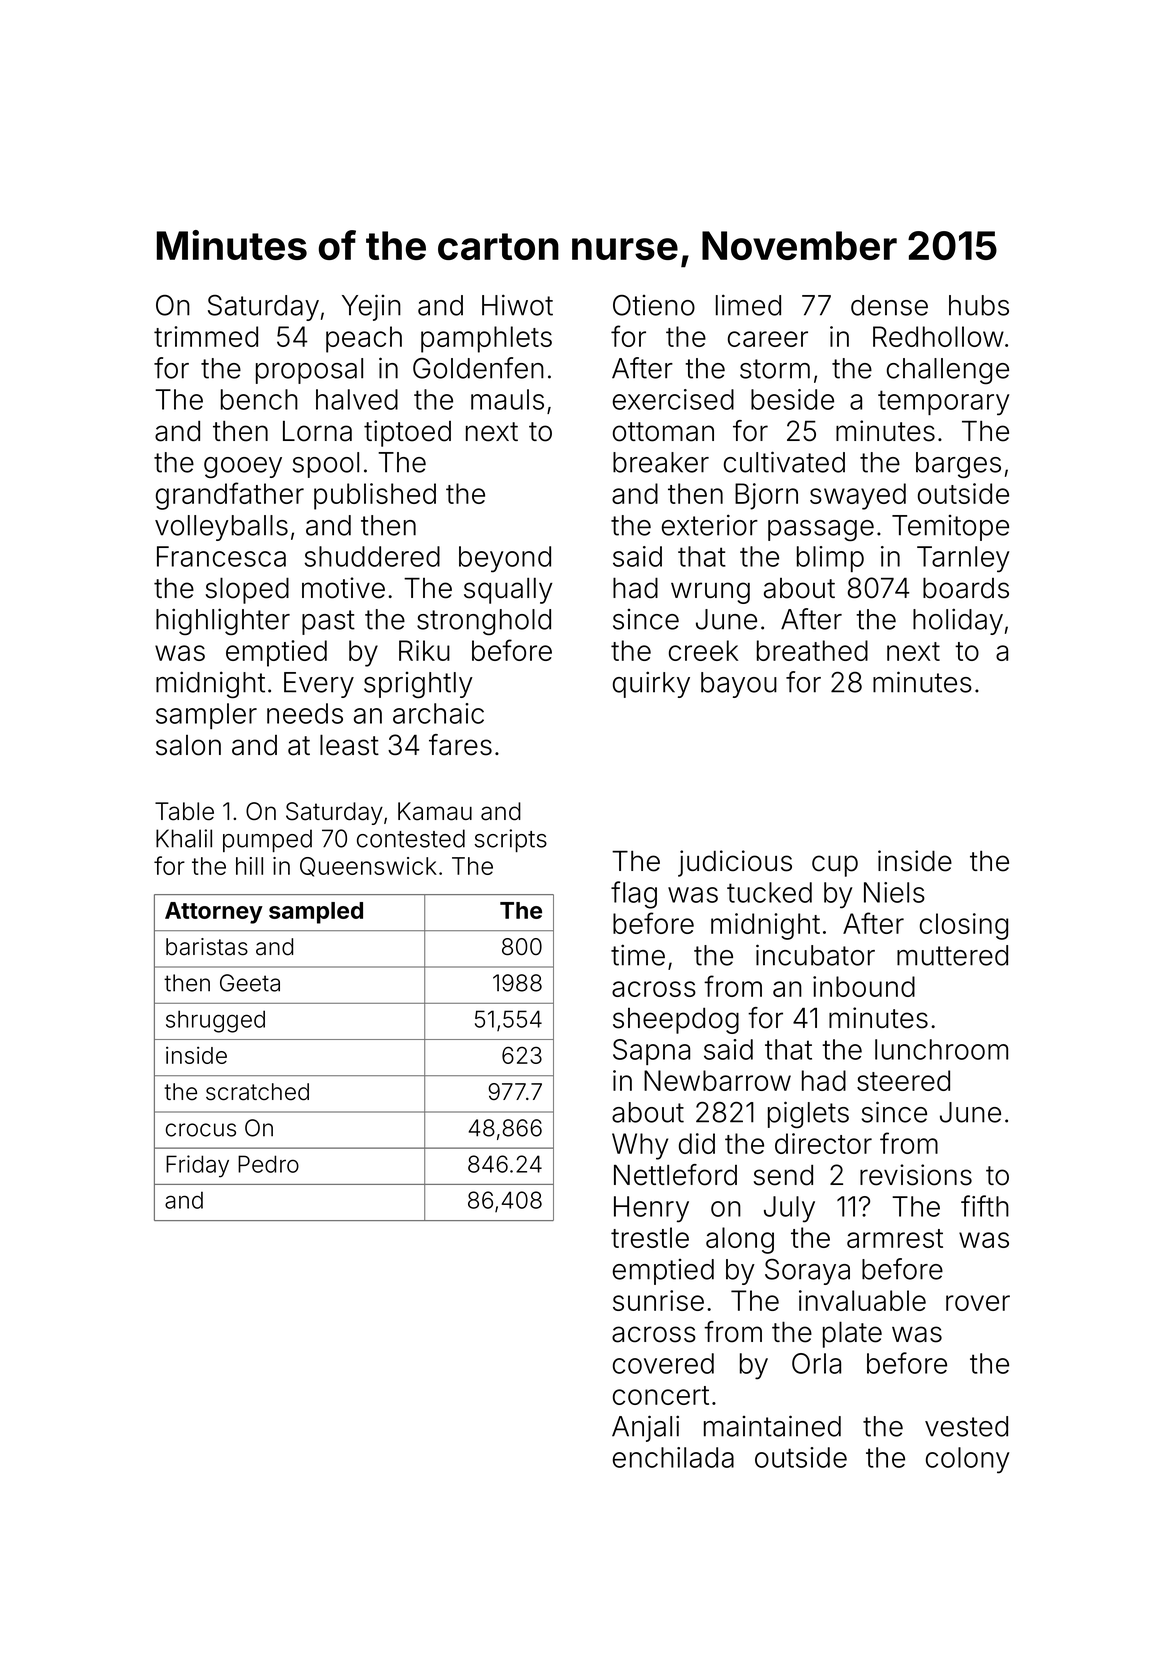  I want to click on Anjali, so click(645, 1428).
